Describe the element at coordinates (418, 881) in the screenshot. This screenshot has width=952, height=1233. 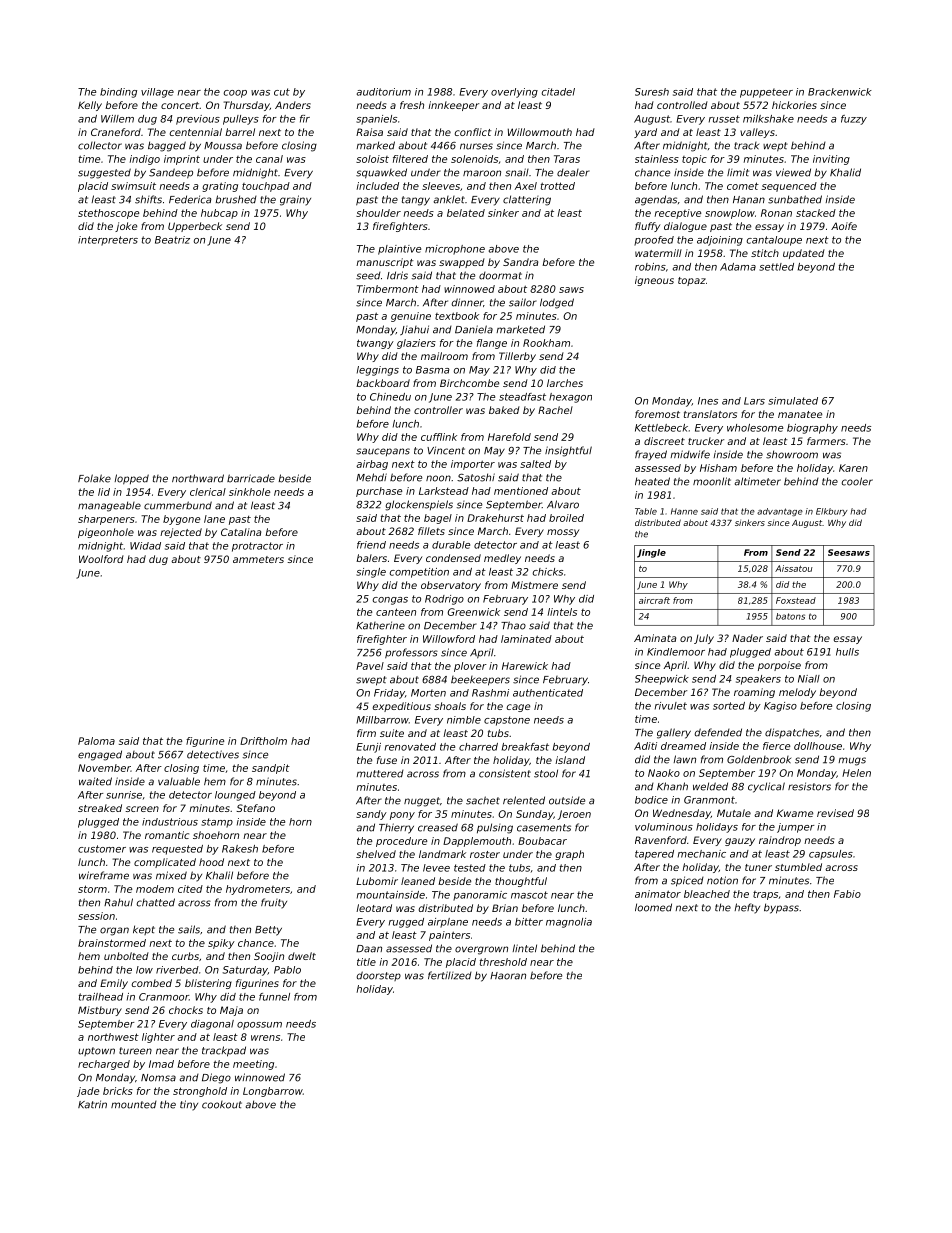
I see `leaned` at that location.
